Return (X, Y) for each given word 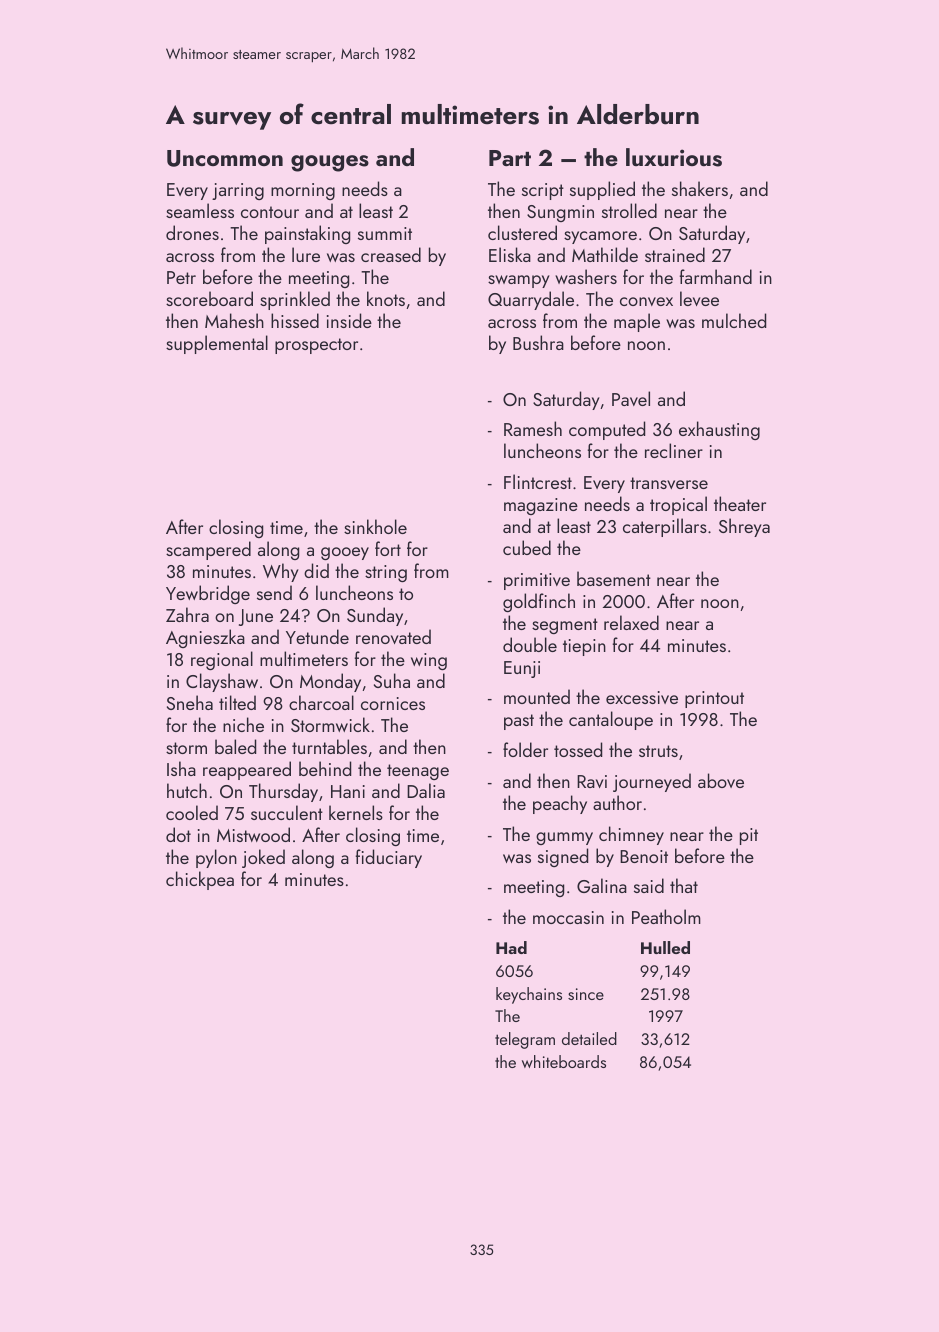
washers (586, 276)
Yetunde (317, 636)
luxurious (674, 157)
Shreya (744, 527)
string (386, 573)
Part (510, 158)
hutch (187, 790)
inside (349, 320)
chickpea (200, 880)
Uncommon (225, 158)
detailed (589, 1038)
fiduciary (389, 858)
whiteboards (564, 1061)
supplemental (217, 344)
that (684, 885)
